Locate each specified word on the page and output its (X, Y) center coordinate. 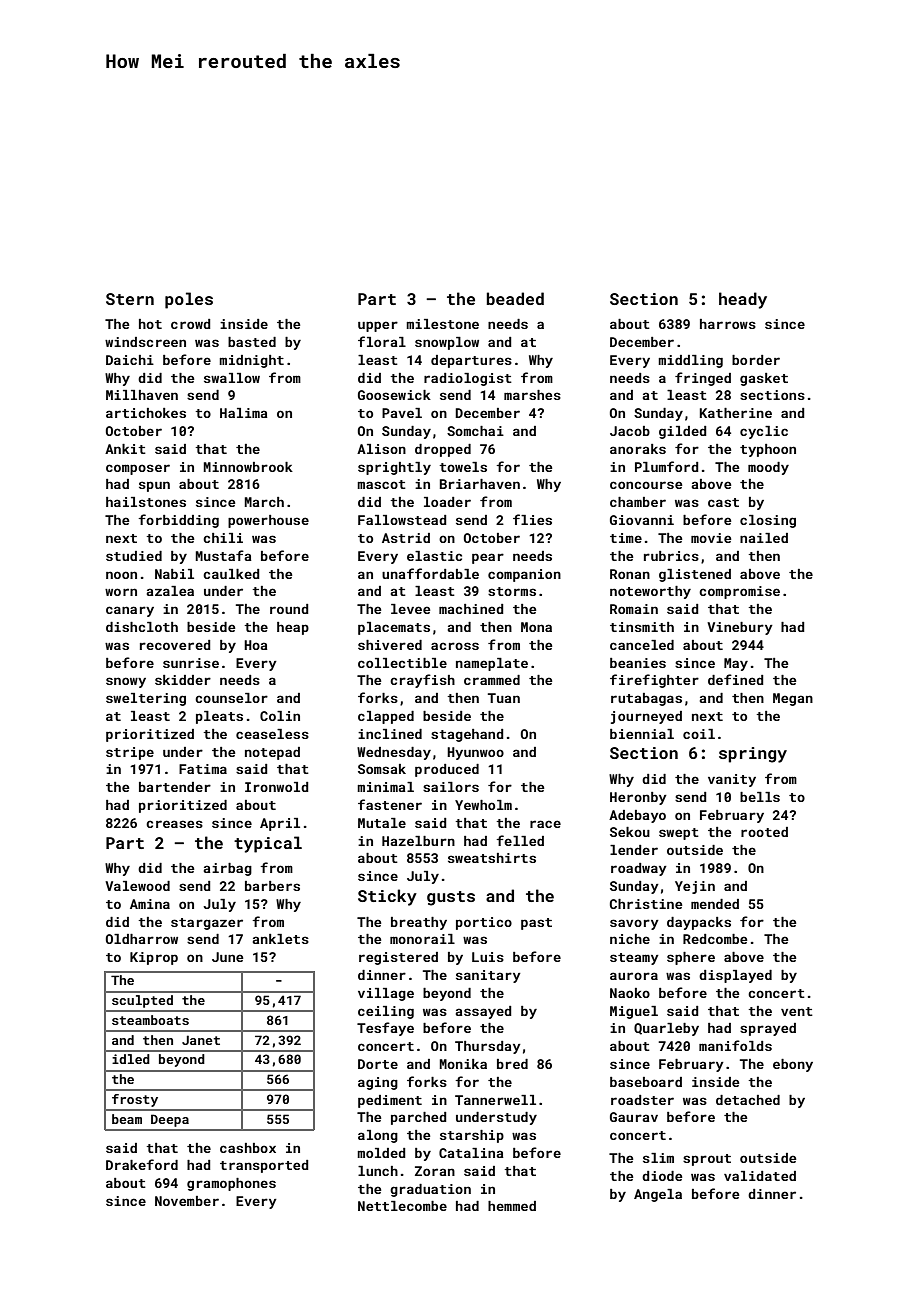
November (187, 1201)
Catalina (471, 1153)
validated (760, 1176)
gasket (764, 379)
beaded (515, 298)
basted (252, 342)
